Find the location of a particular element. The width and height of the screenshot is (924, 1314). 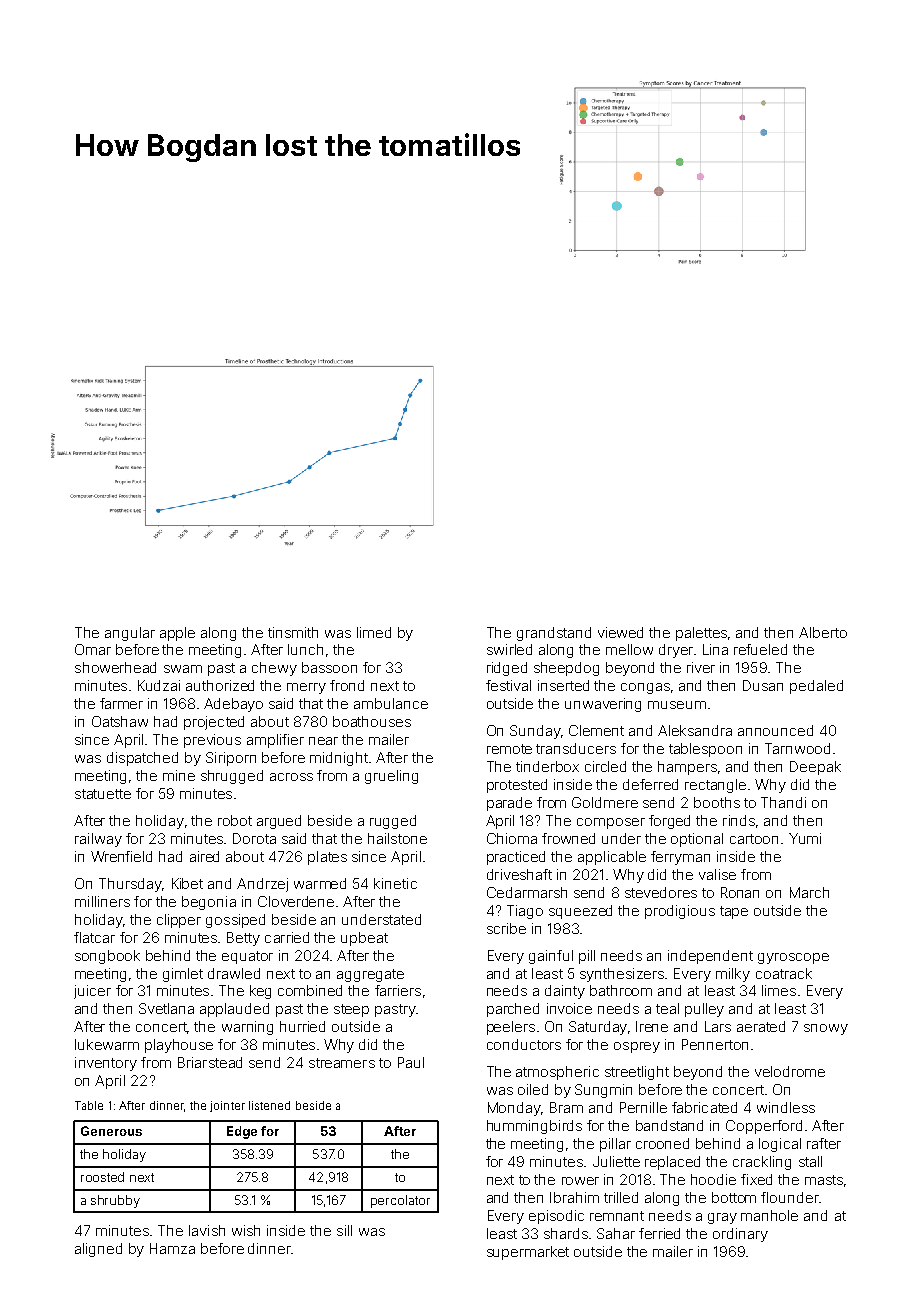

hailstone is located at coordinates (397, 838).
